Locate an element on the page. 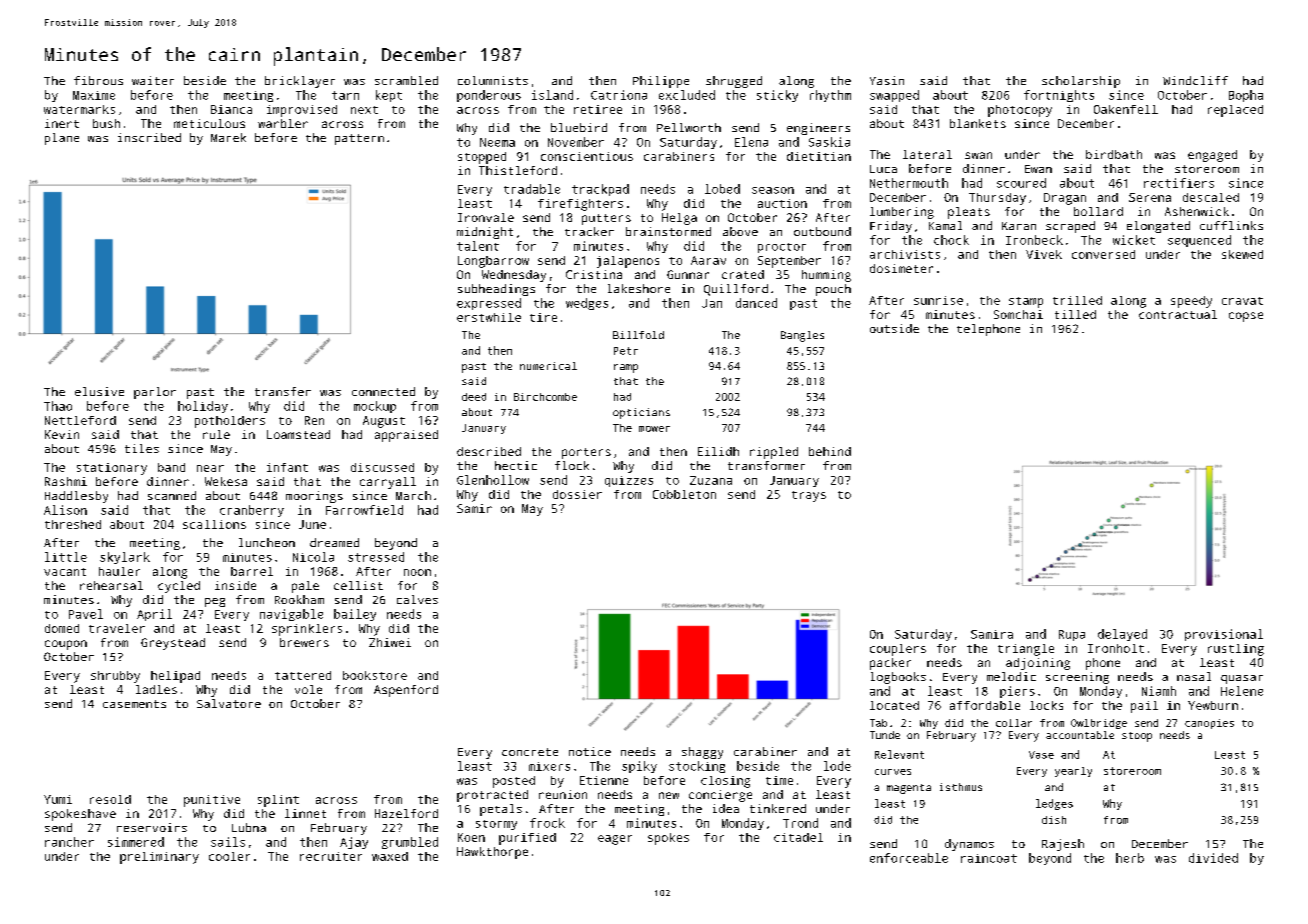  Bangles is located at coordinates (802, 336).
